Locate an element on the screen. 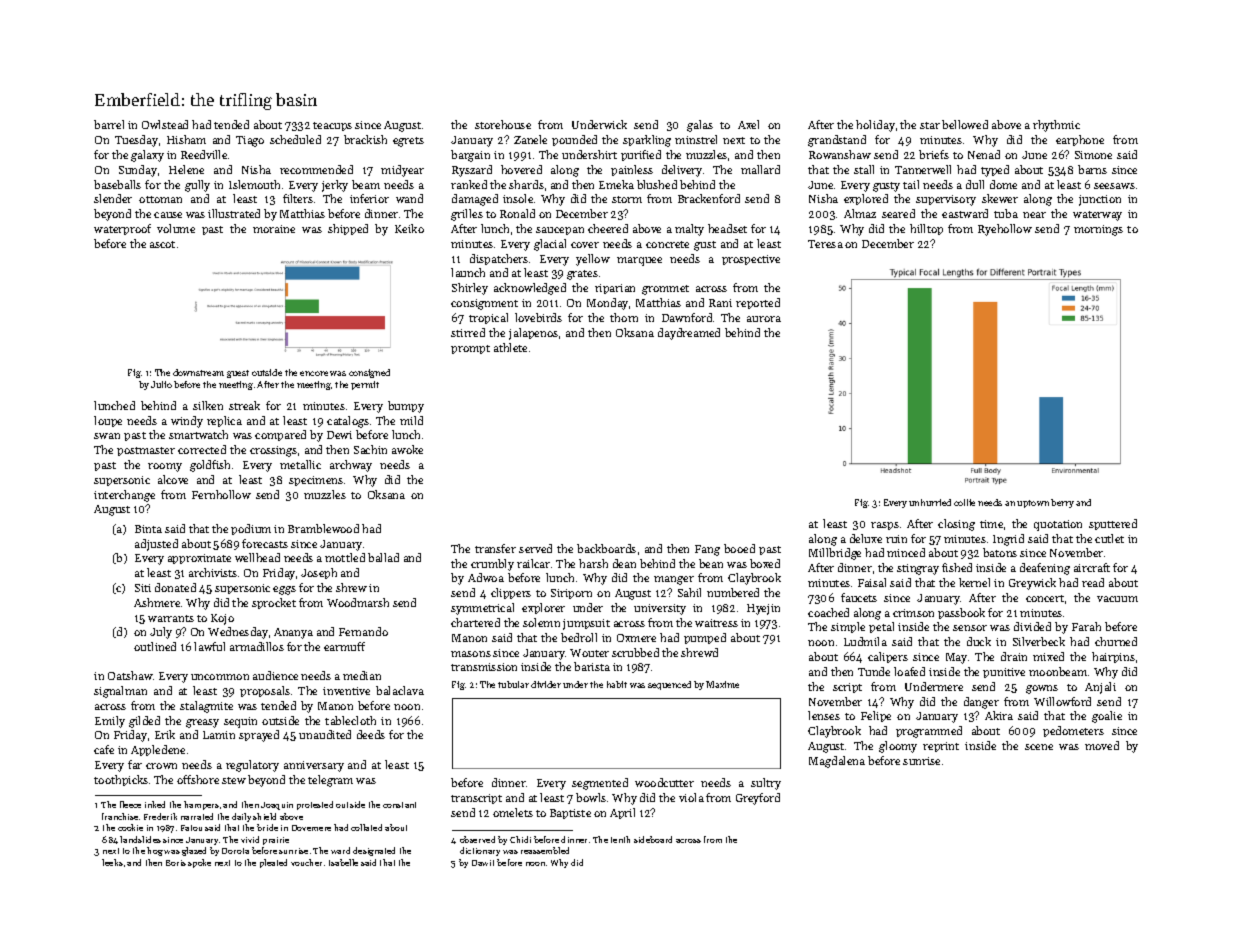 This screenshot has height=952, width=1233. barrel is located at coordinates (109, 124).
